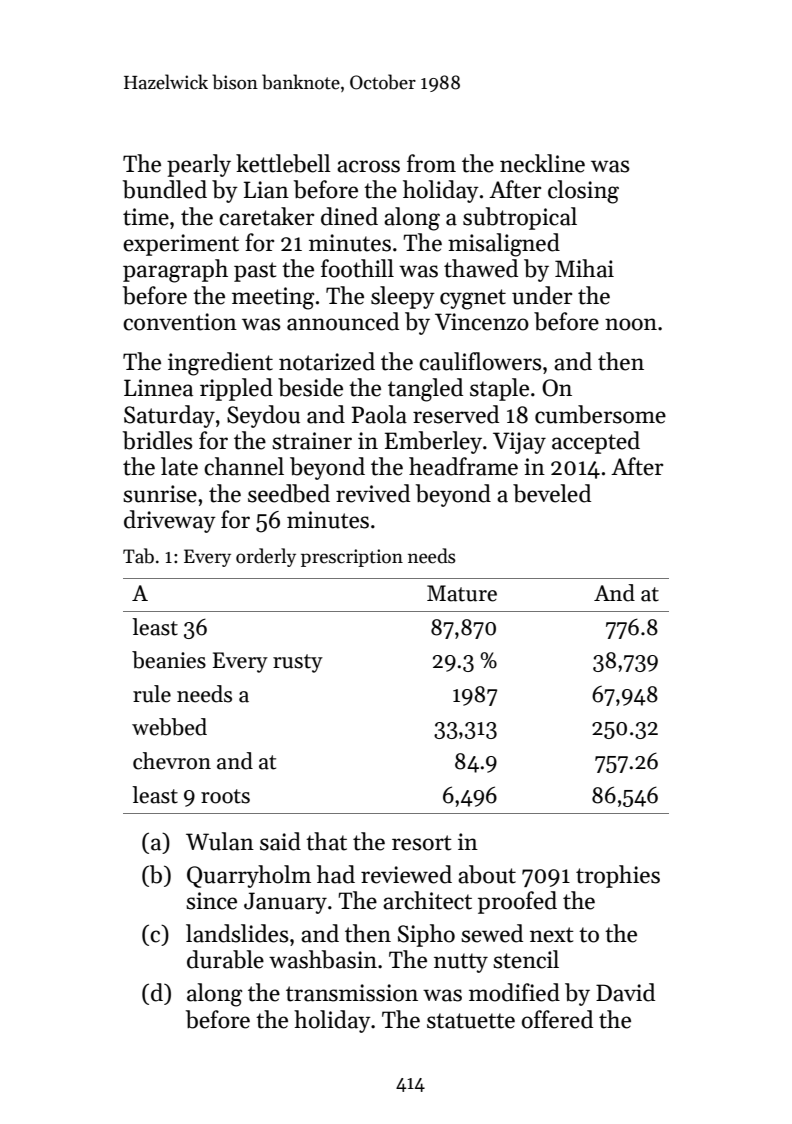 The width and height of the image is (792, 1124). Describe the element at coordinates (199, 165) in the image. I see `pearly` at that location.
